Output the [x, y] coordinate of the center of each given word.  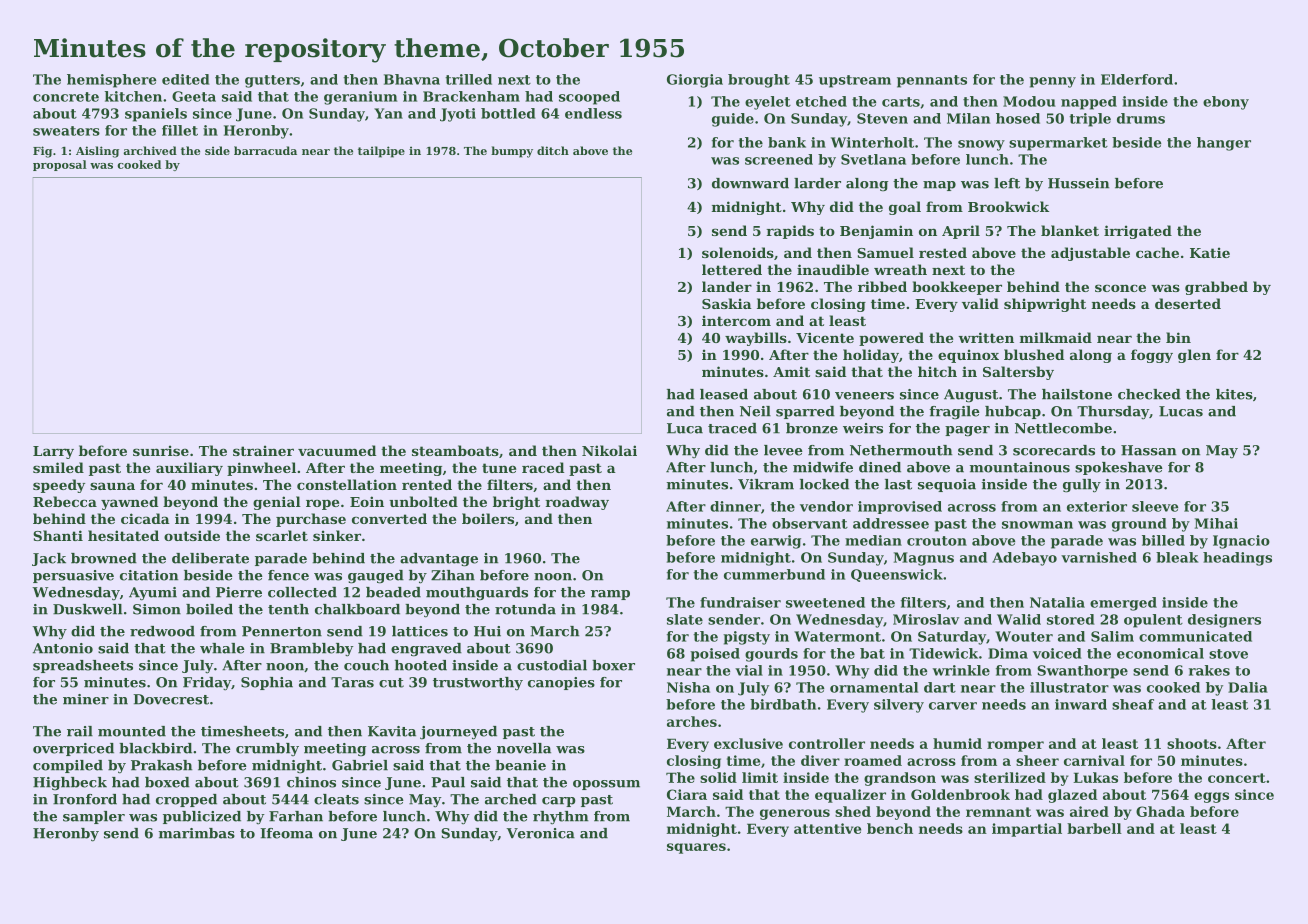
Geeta [194, 96]
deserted [1188, 303]
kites [1234, 394]
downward [750, 183]
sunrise [161, 450]
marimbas [197, 833]
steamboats [455, 450]
